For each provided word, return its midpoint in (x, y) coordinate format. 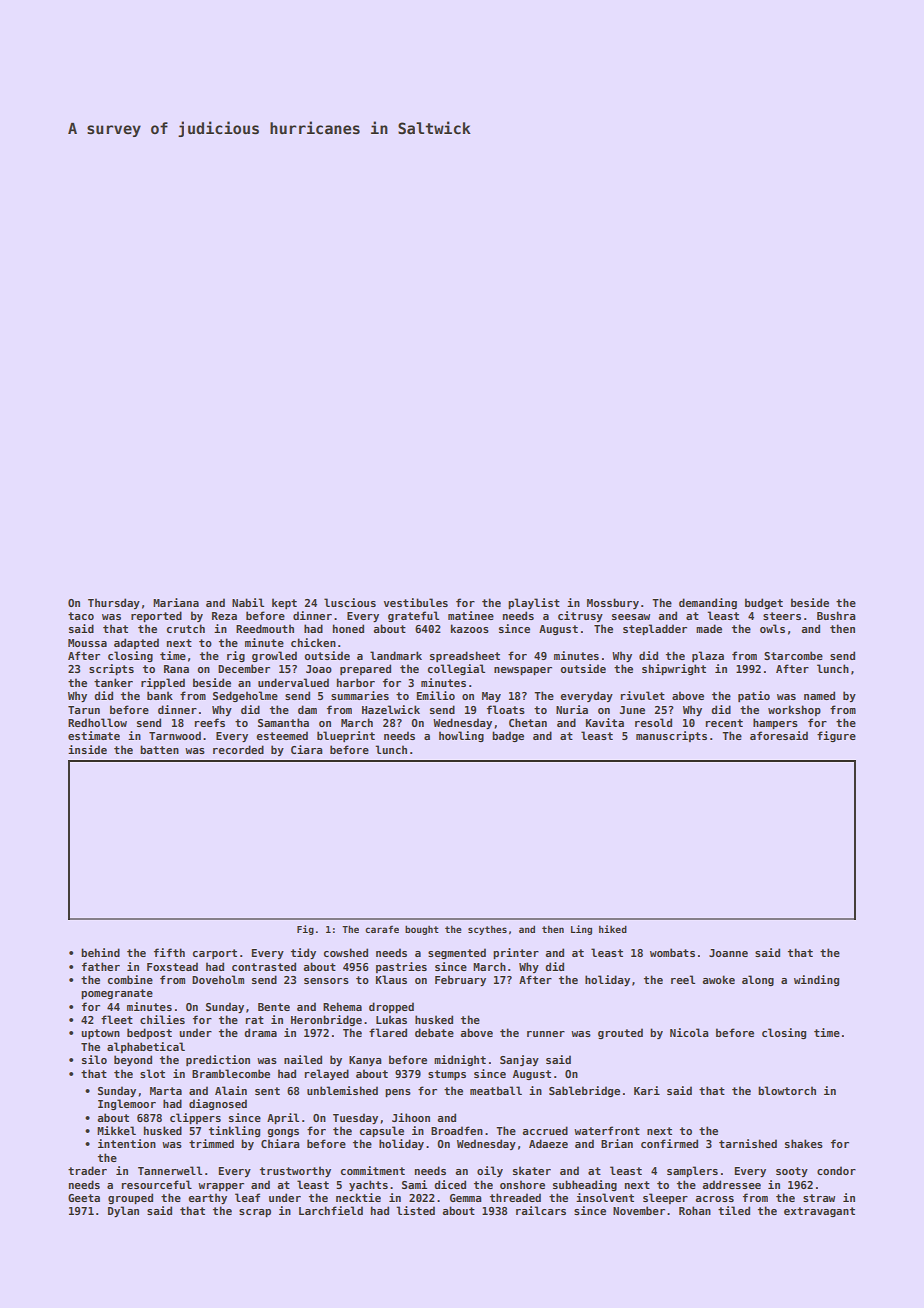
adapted (136, 643)
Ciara (307, 749)
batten (159, 749)
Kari (647, 1090)
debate (434, 1032)
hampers (775, 723)
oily (490, 1171)
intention (127, 1143)
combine (130, 979)
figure (836, 736)
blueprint (346, 736)
